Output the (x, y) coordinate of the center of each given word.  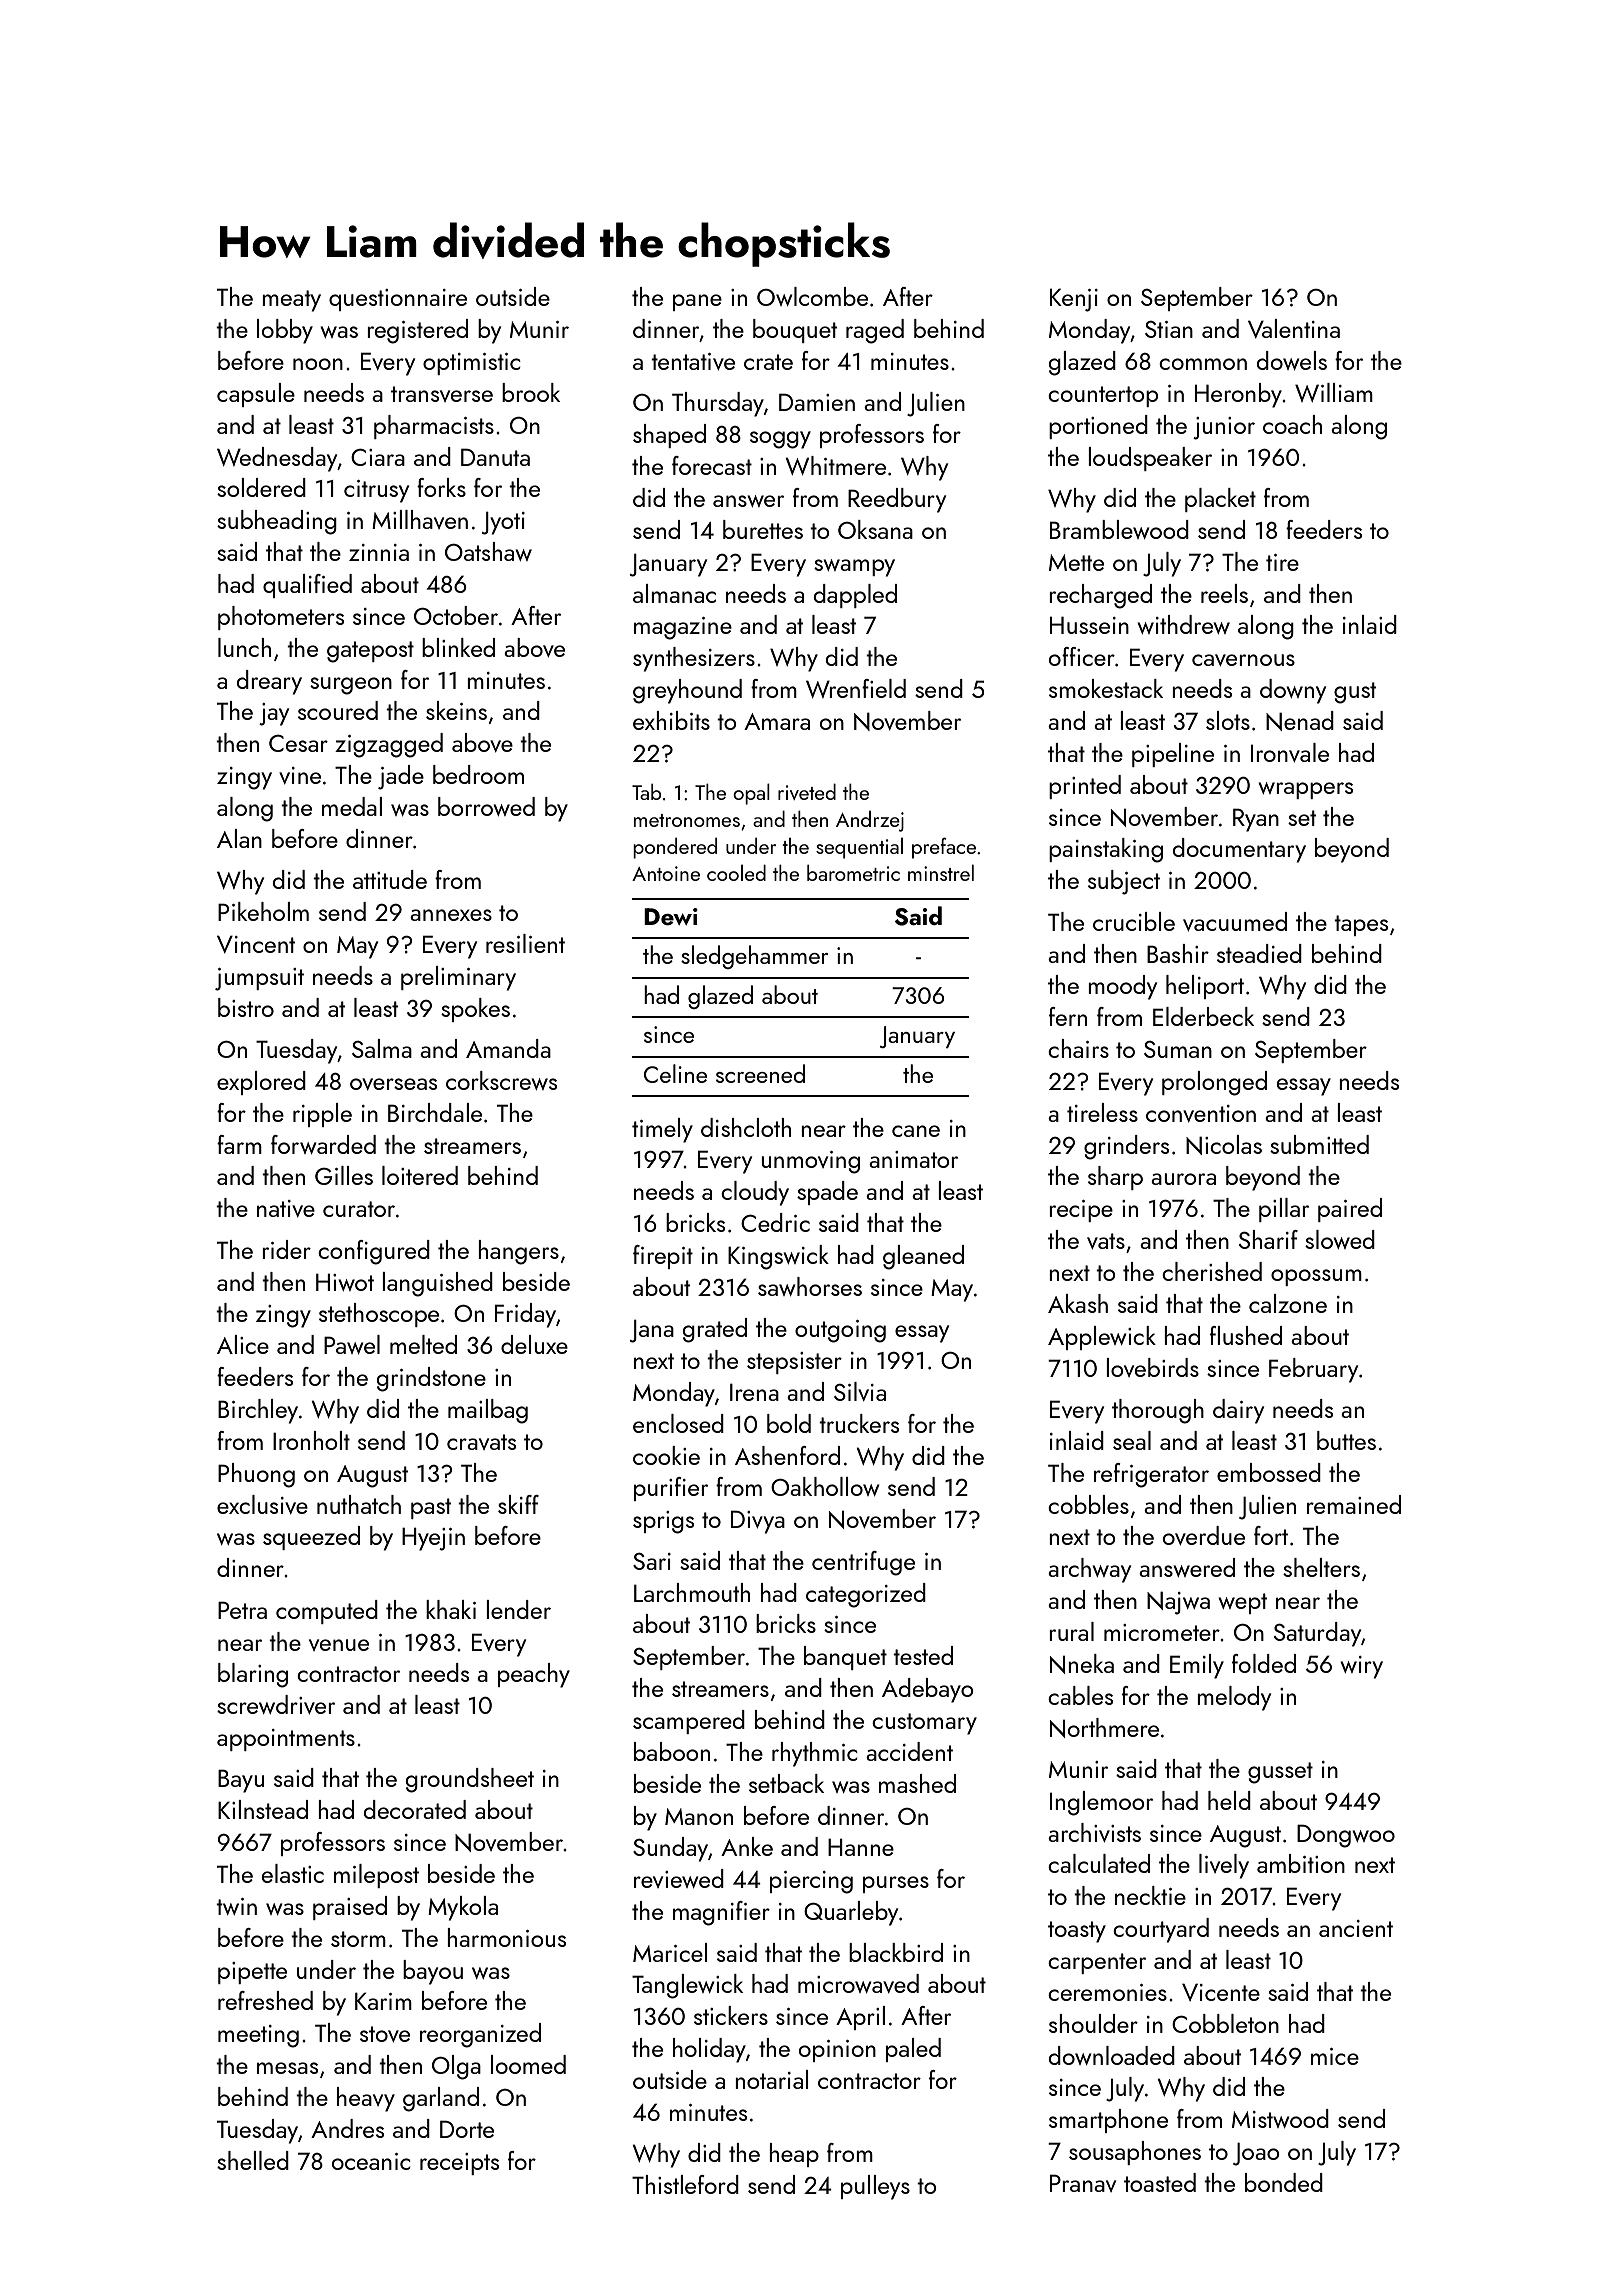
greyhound (687, 691)
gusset (1280, 1773)
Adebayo (928, 1690)
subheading (277, 522)
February (1313, 1370)
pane (697, 302)
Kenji (1074, 300)
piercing (811, 1882)
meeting (258, 2036)
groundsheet (470, 1780)
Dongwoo (1346, 1836)
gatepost (370, 652)
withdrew (1183, 624)
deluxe (534, 1344)
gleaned (923, 1257)
